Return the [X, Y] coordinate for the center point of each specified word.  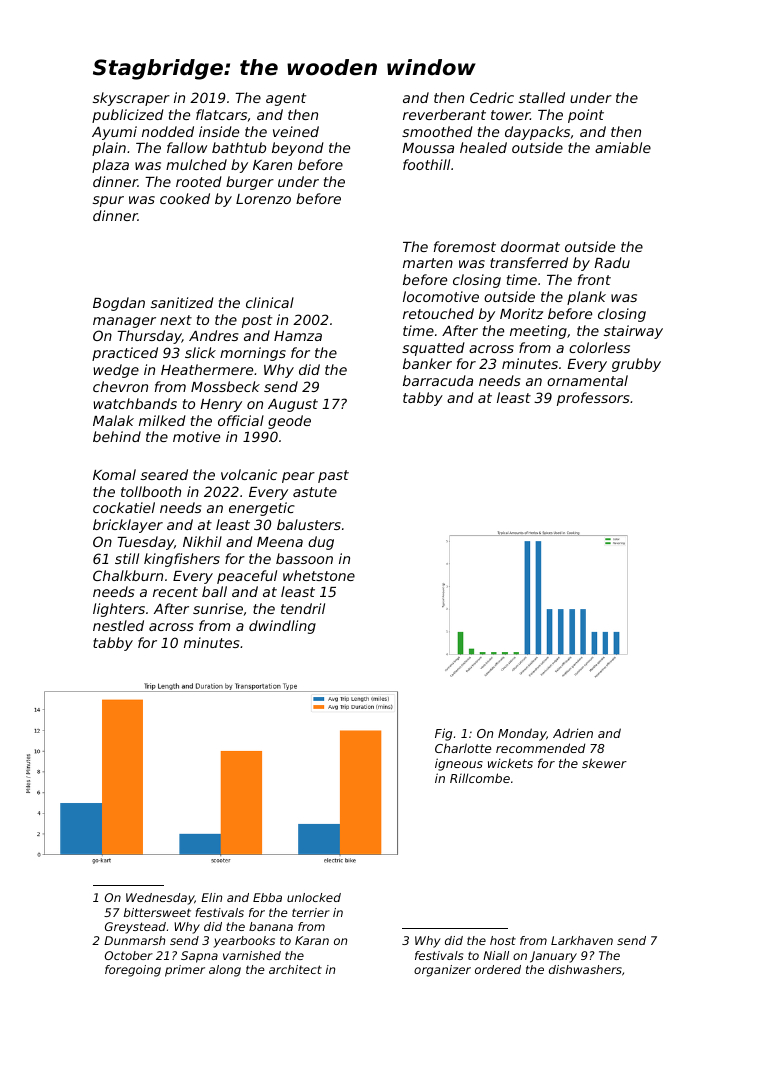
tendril [303, 608]
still [127, 558]
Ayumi [114, 133]
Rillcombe [480, 778]
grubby [636, 365]
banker [427, 363]
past [333, 476]
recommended [540, 748]
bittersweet [157, 912]
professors [593, 399]
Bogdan [119, 304]
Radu [612, 262]
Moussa [428, 148]
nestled [118, 625]
